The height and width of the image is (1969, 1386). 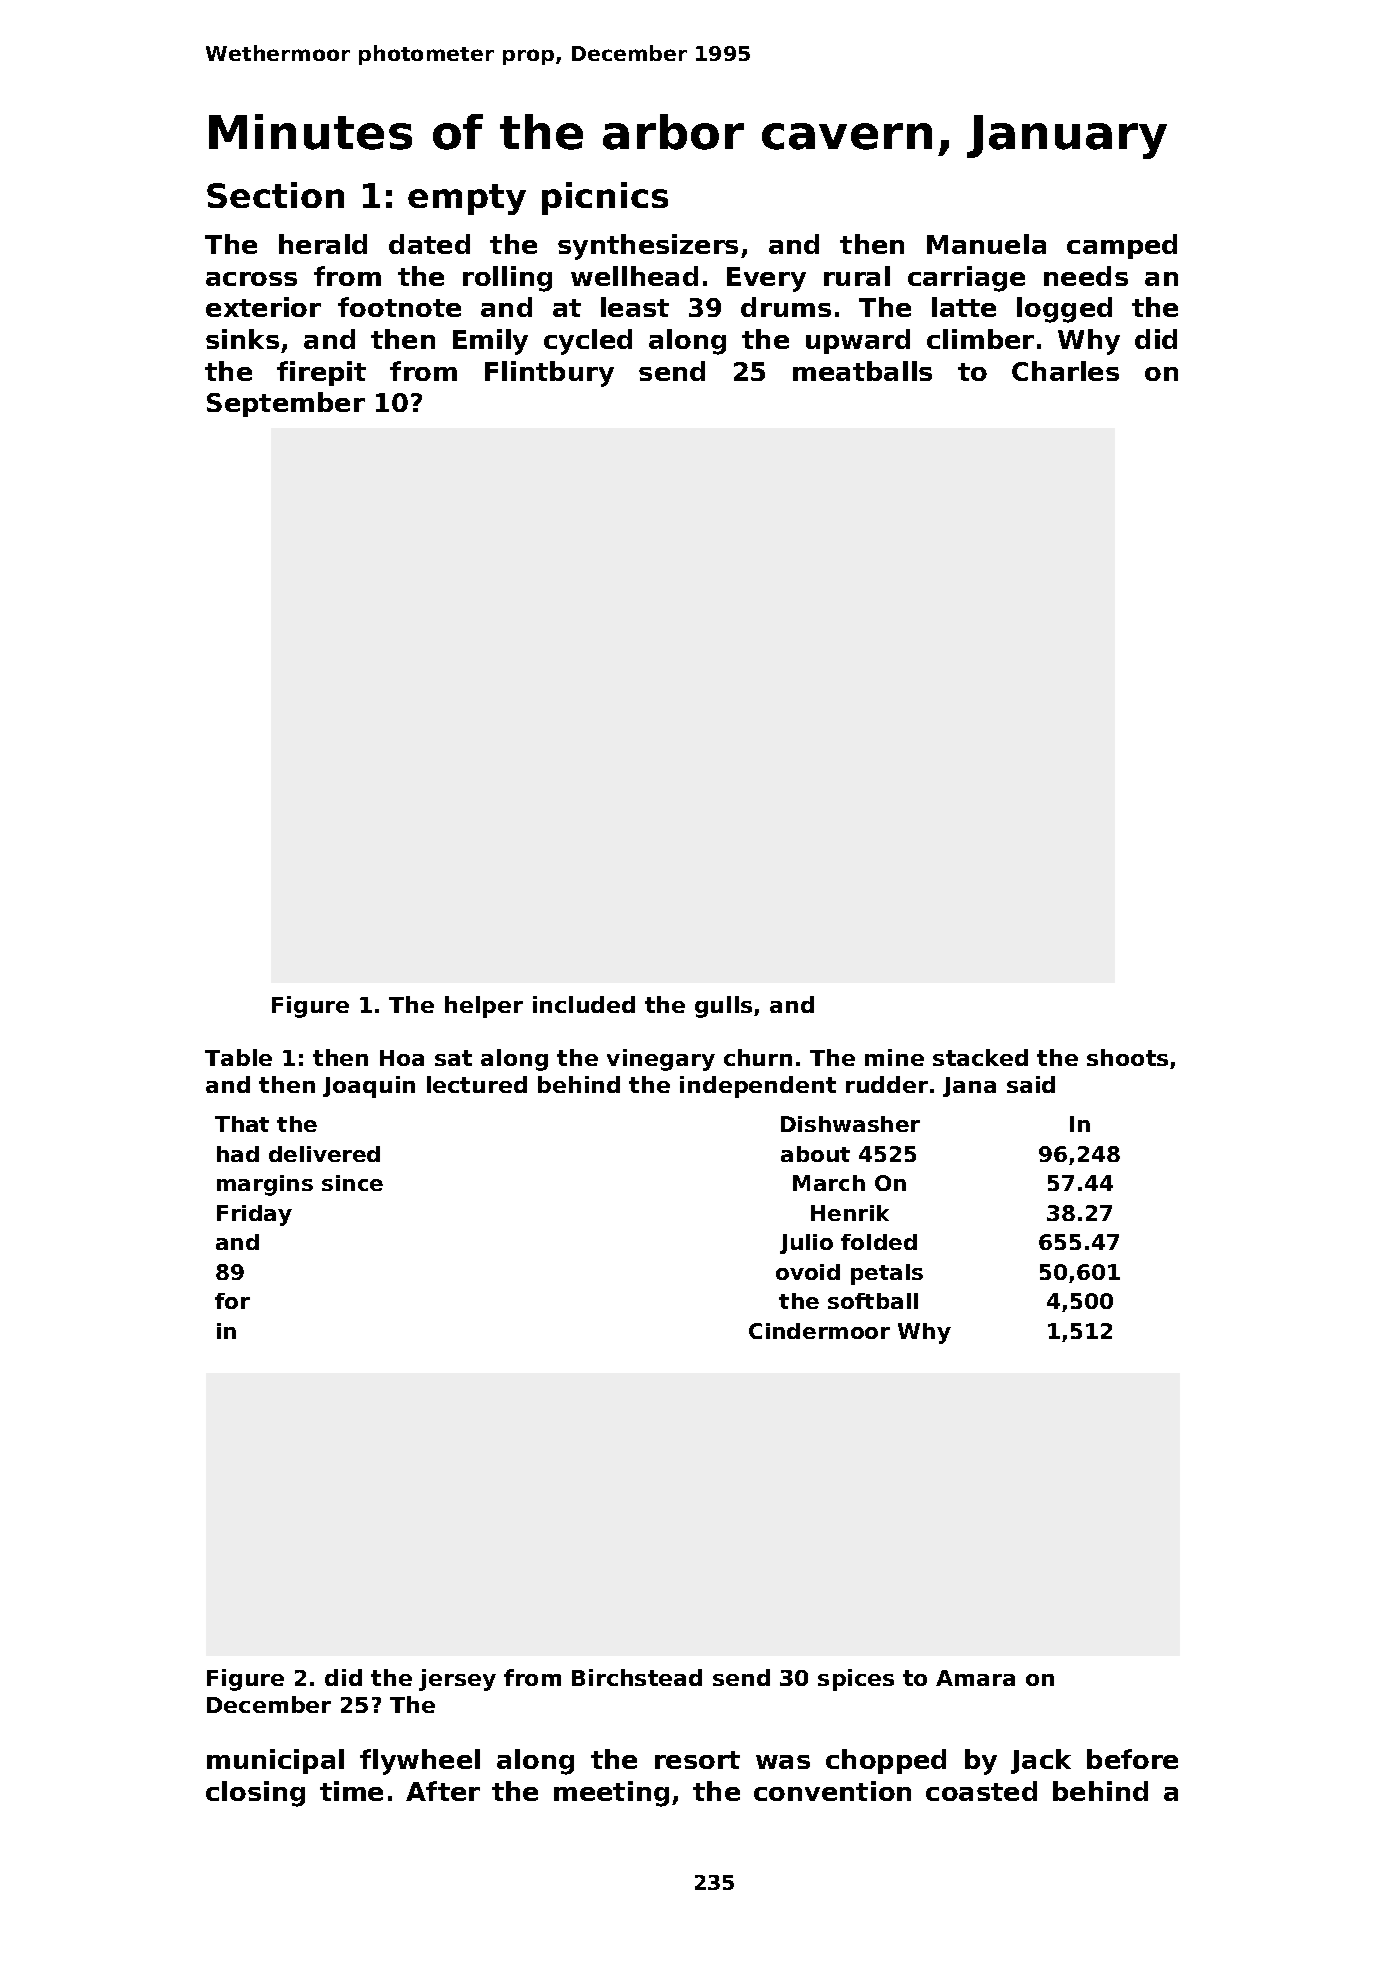 What do you see at coordinates (1031, 1084) in the image?
I see `said` at bounding box center [1031, 1084].
